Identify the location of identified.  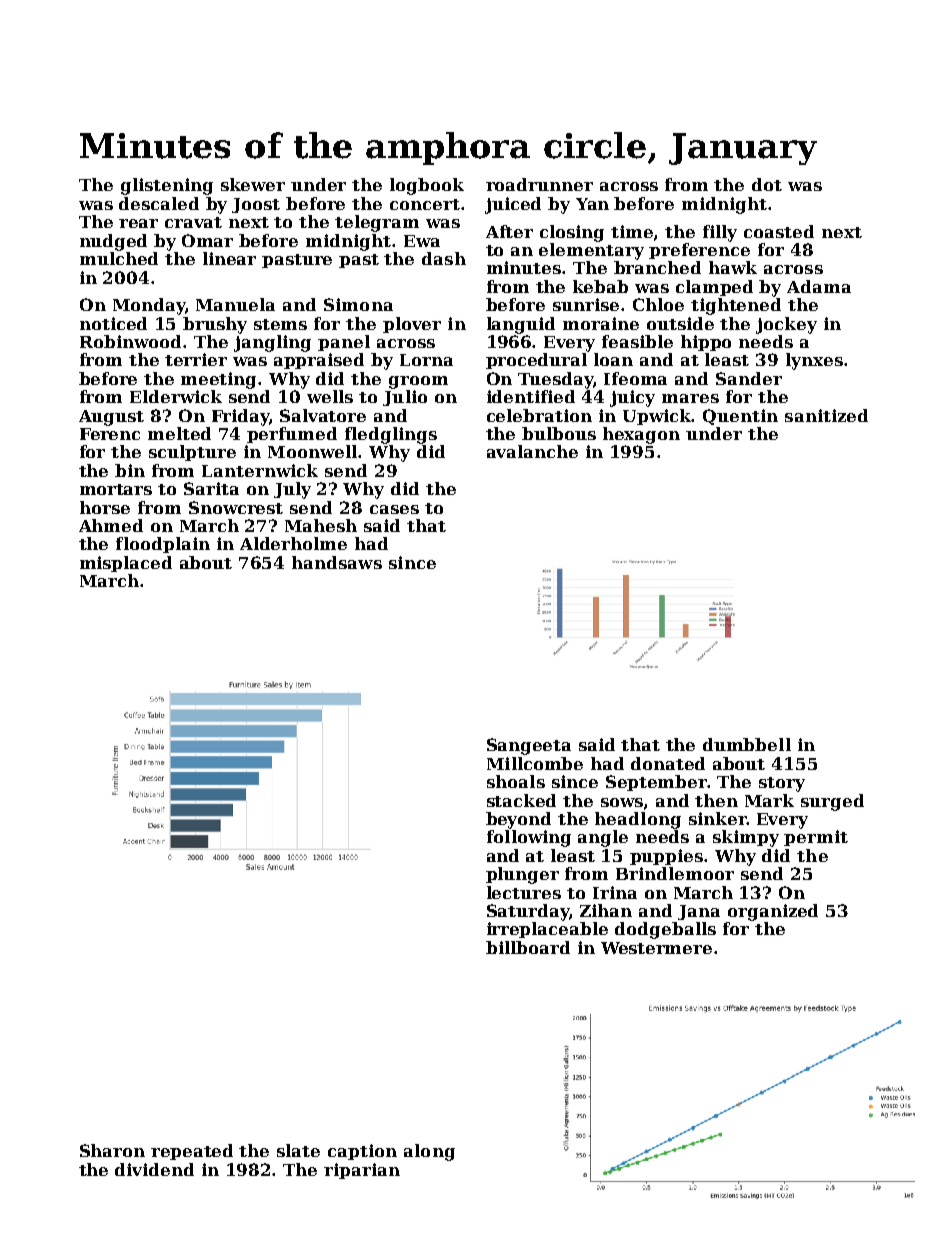
(531, 396).
